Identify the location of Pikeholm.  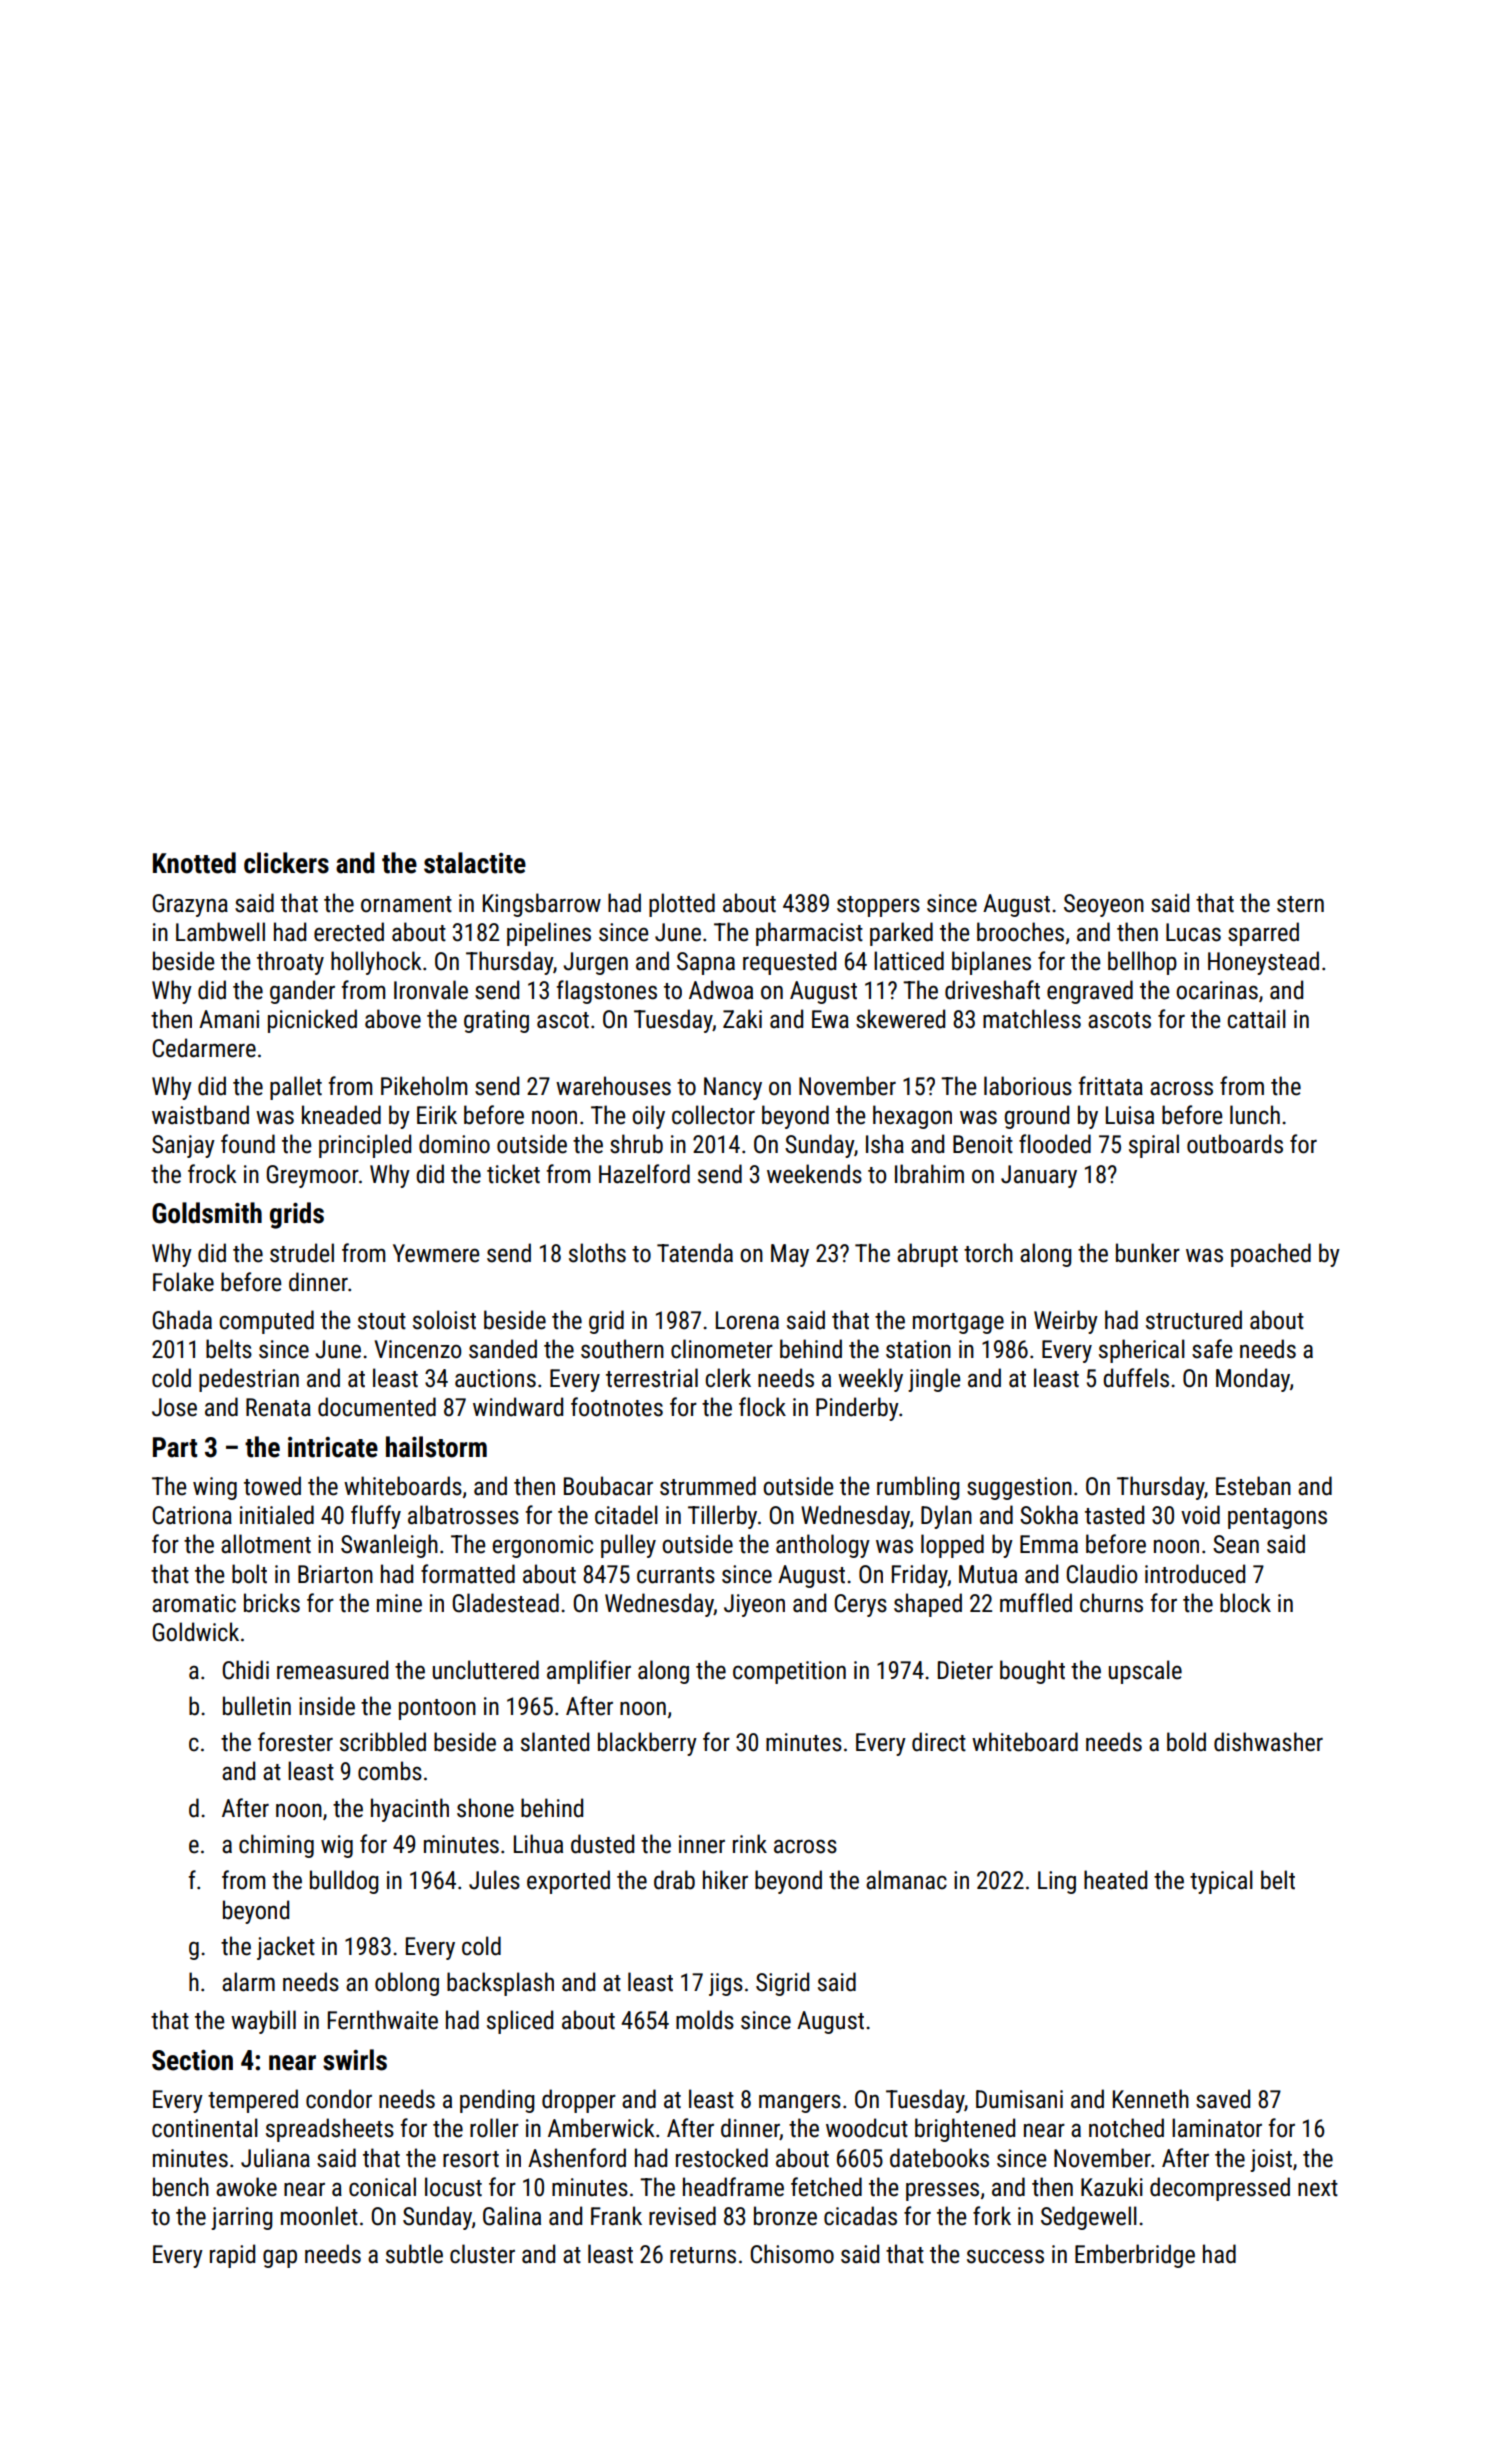
(424, 1086).
